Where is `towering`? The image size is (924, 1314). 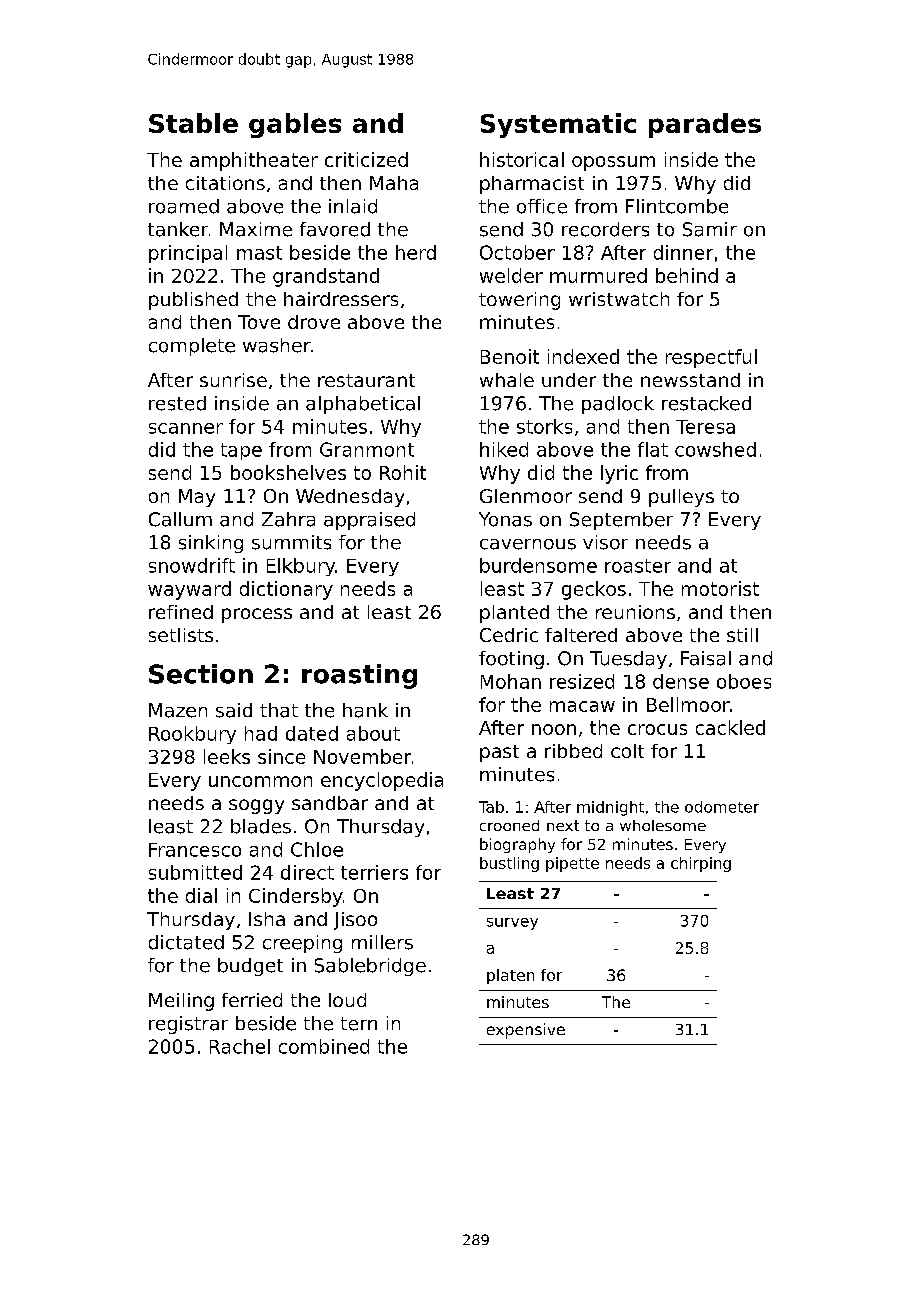 towering is located at coordinates (519, 301).
